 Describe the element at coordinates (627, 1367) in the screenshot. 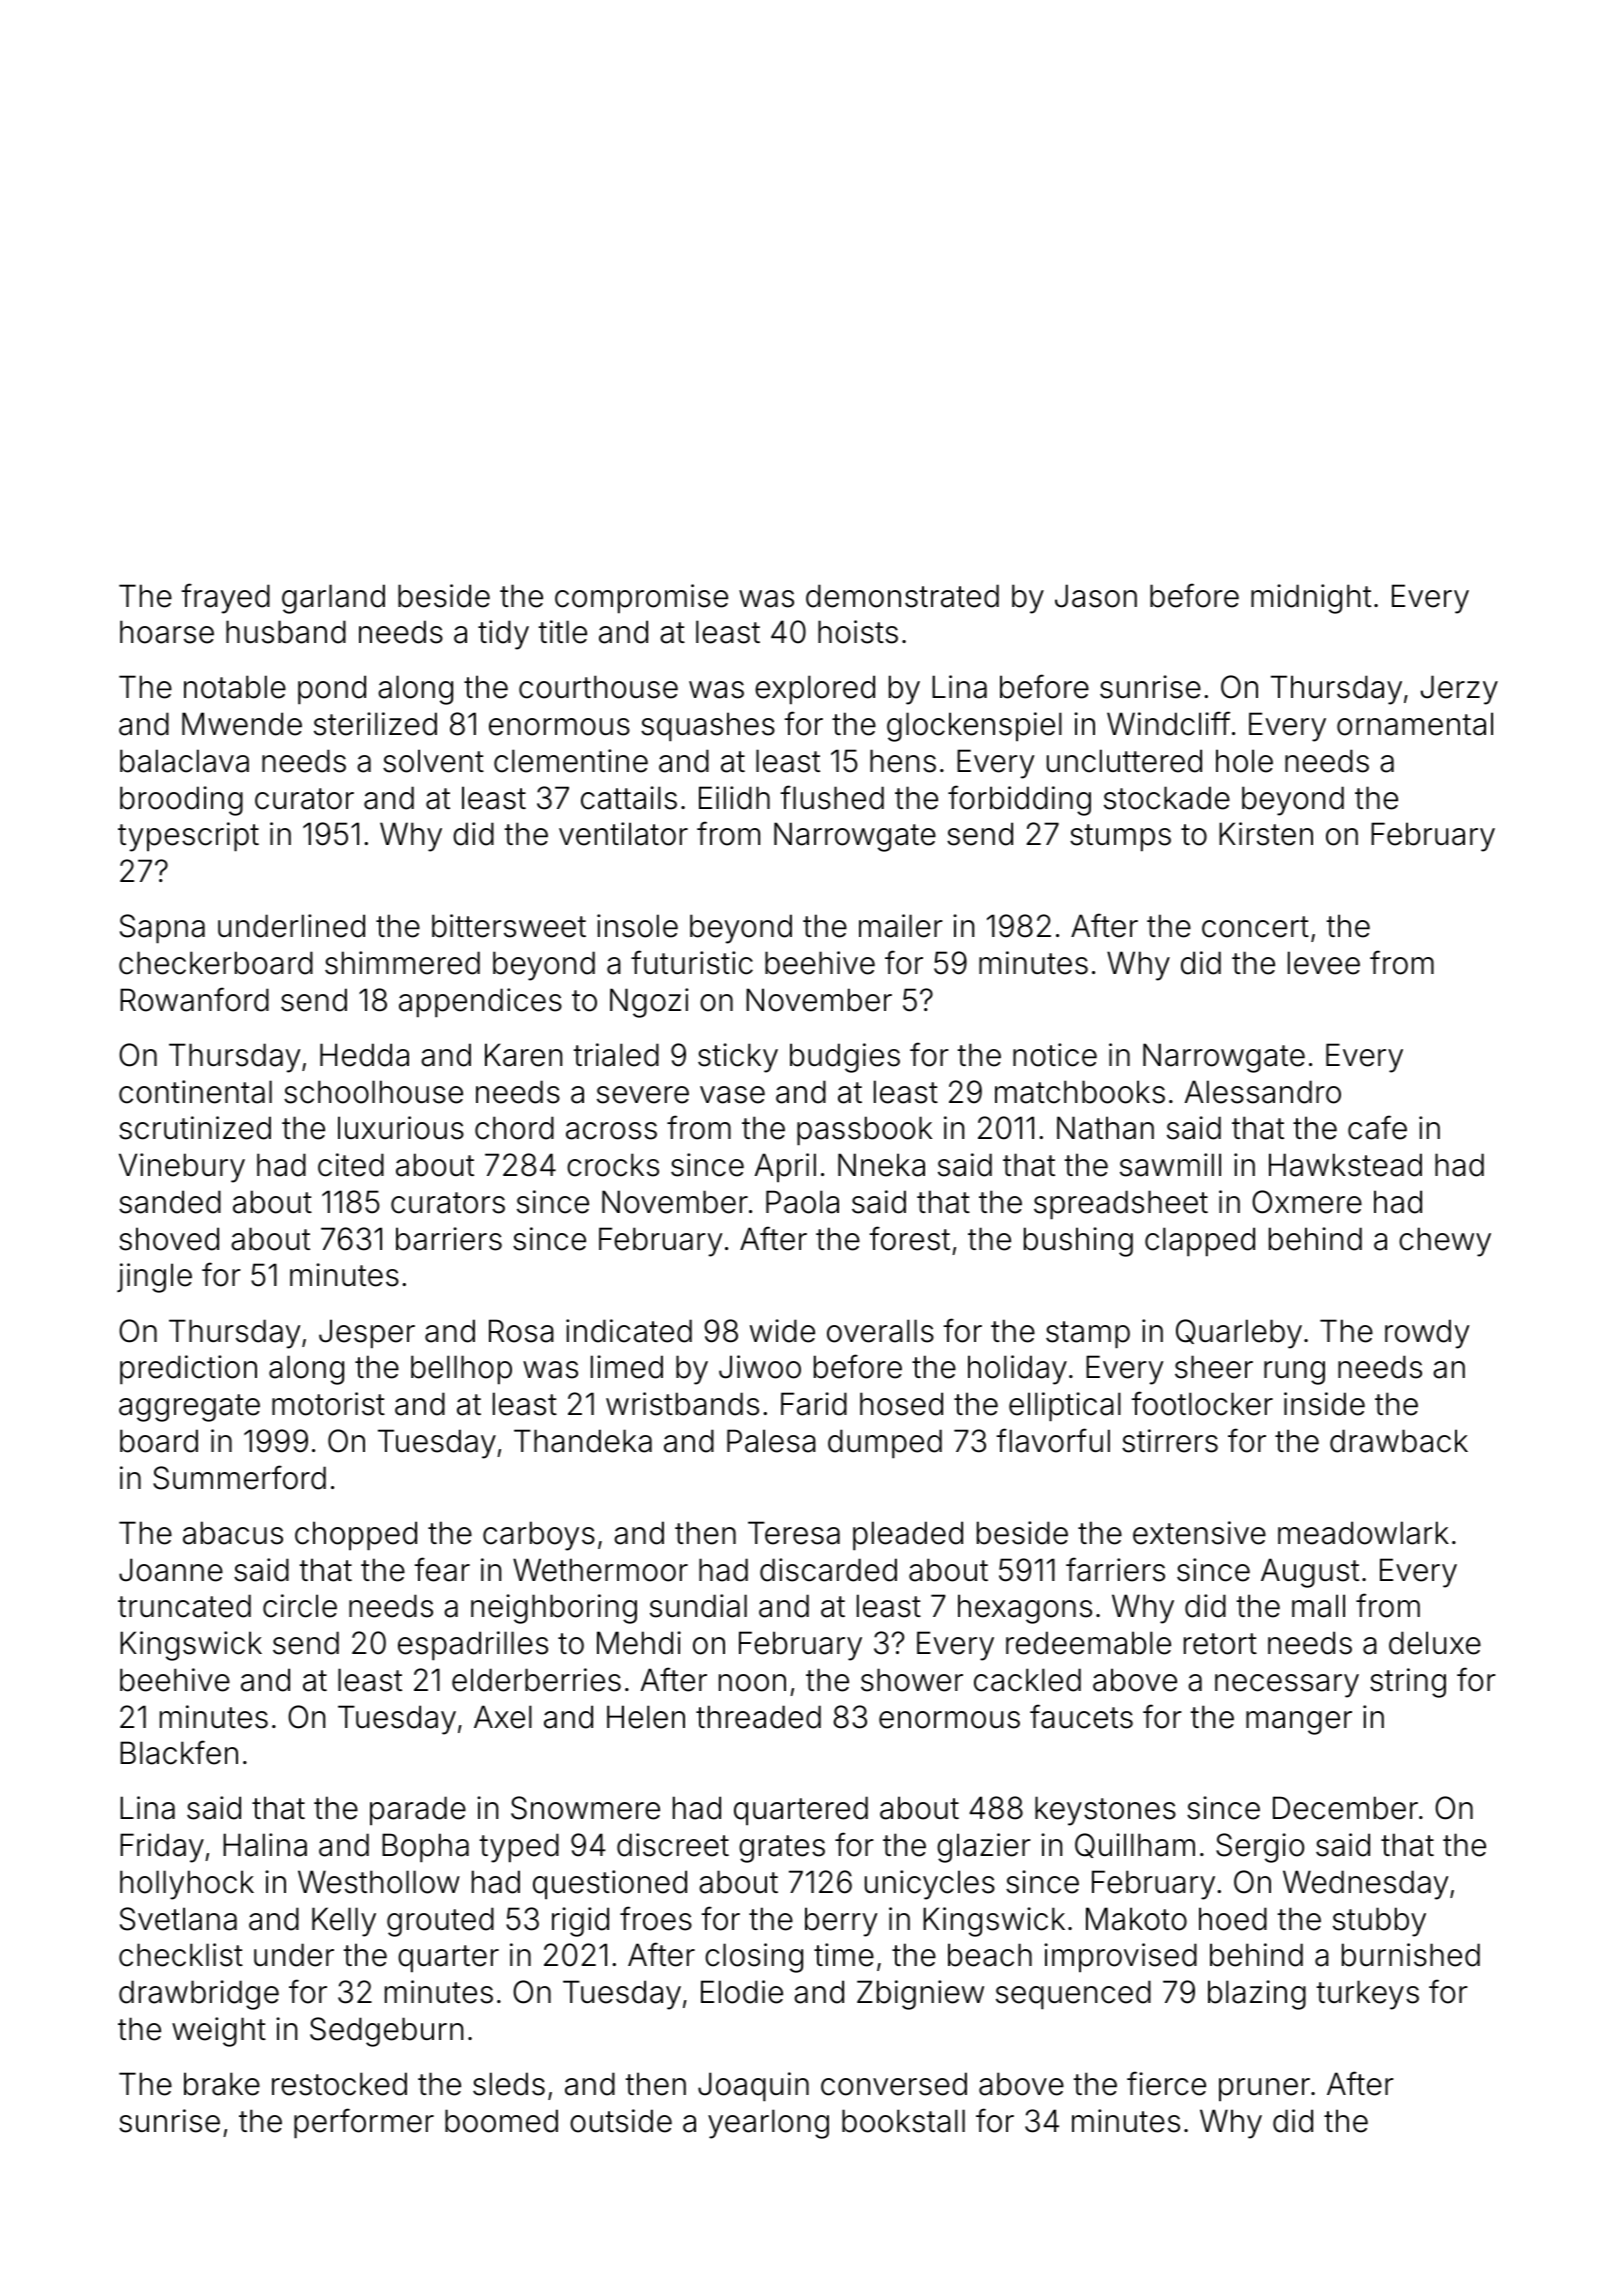

I see `limed` at that location.
